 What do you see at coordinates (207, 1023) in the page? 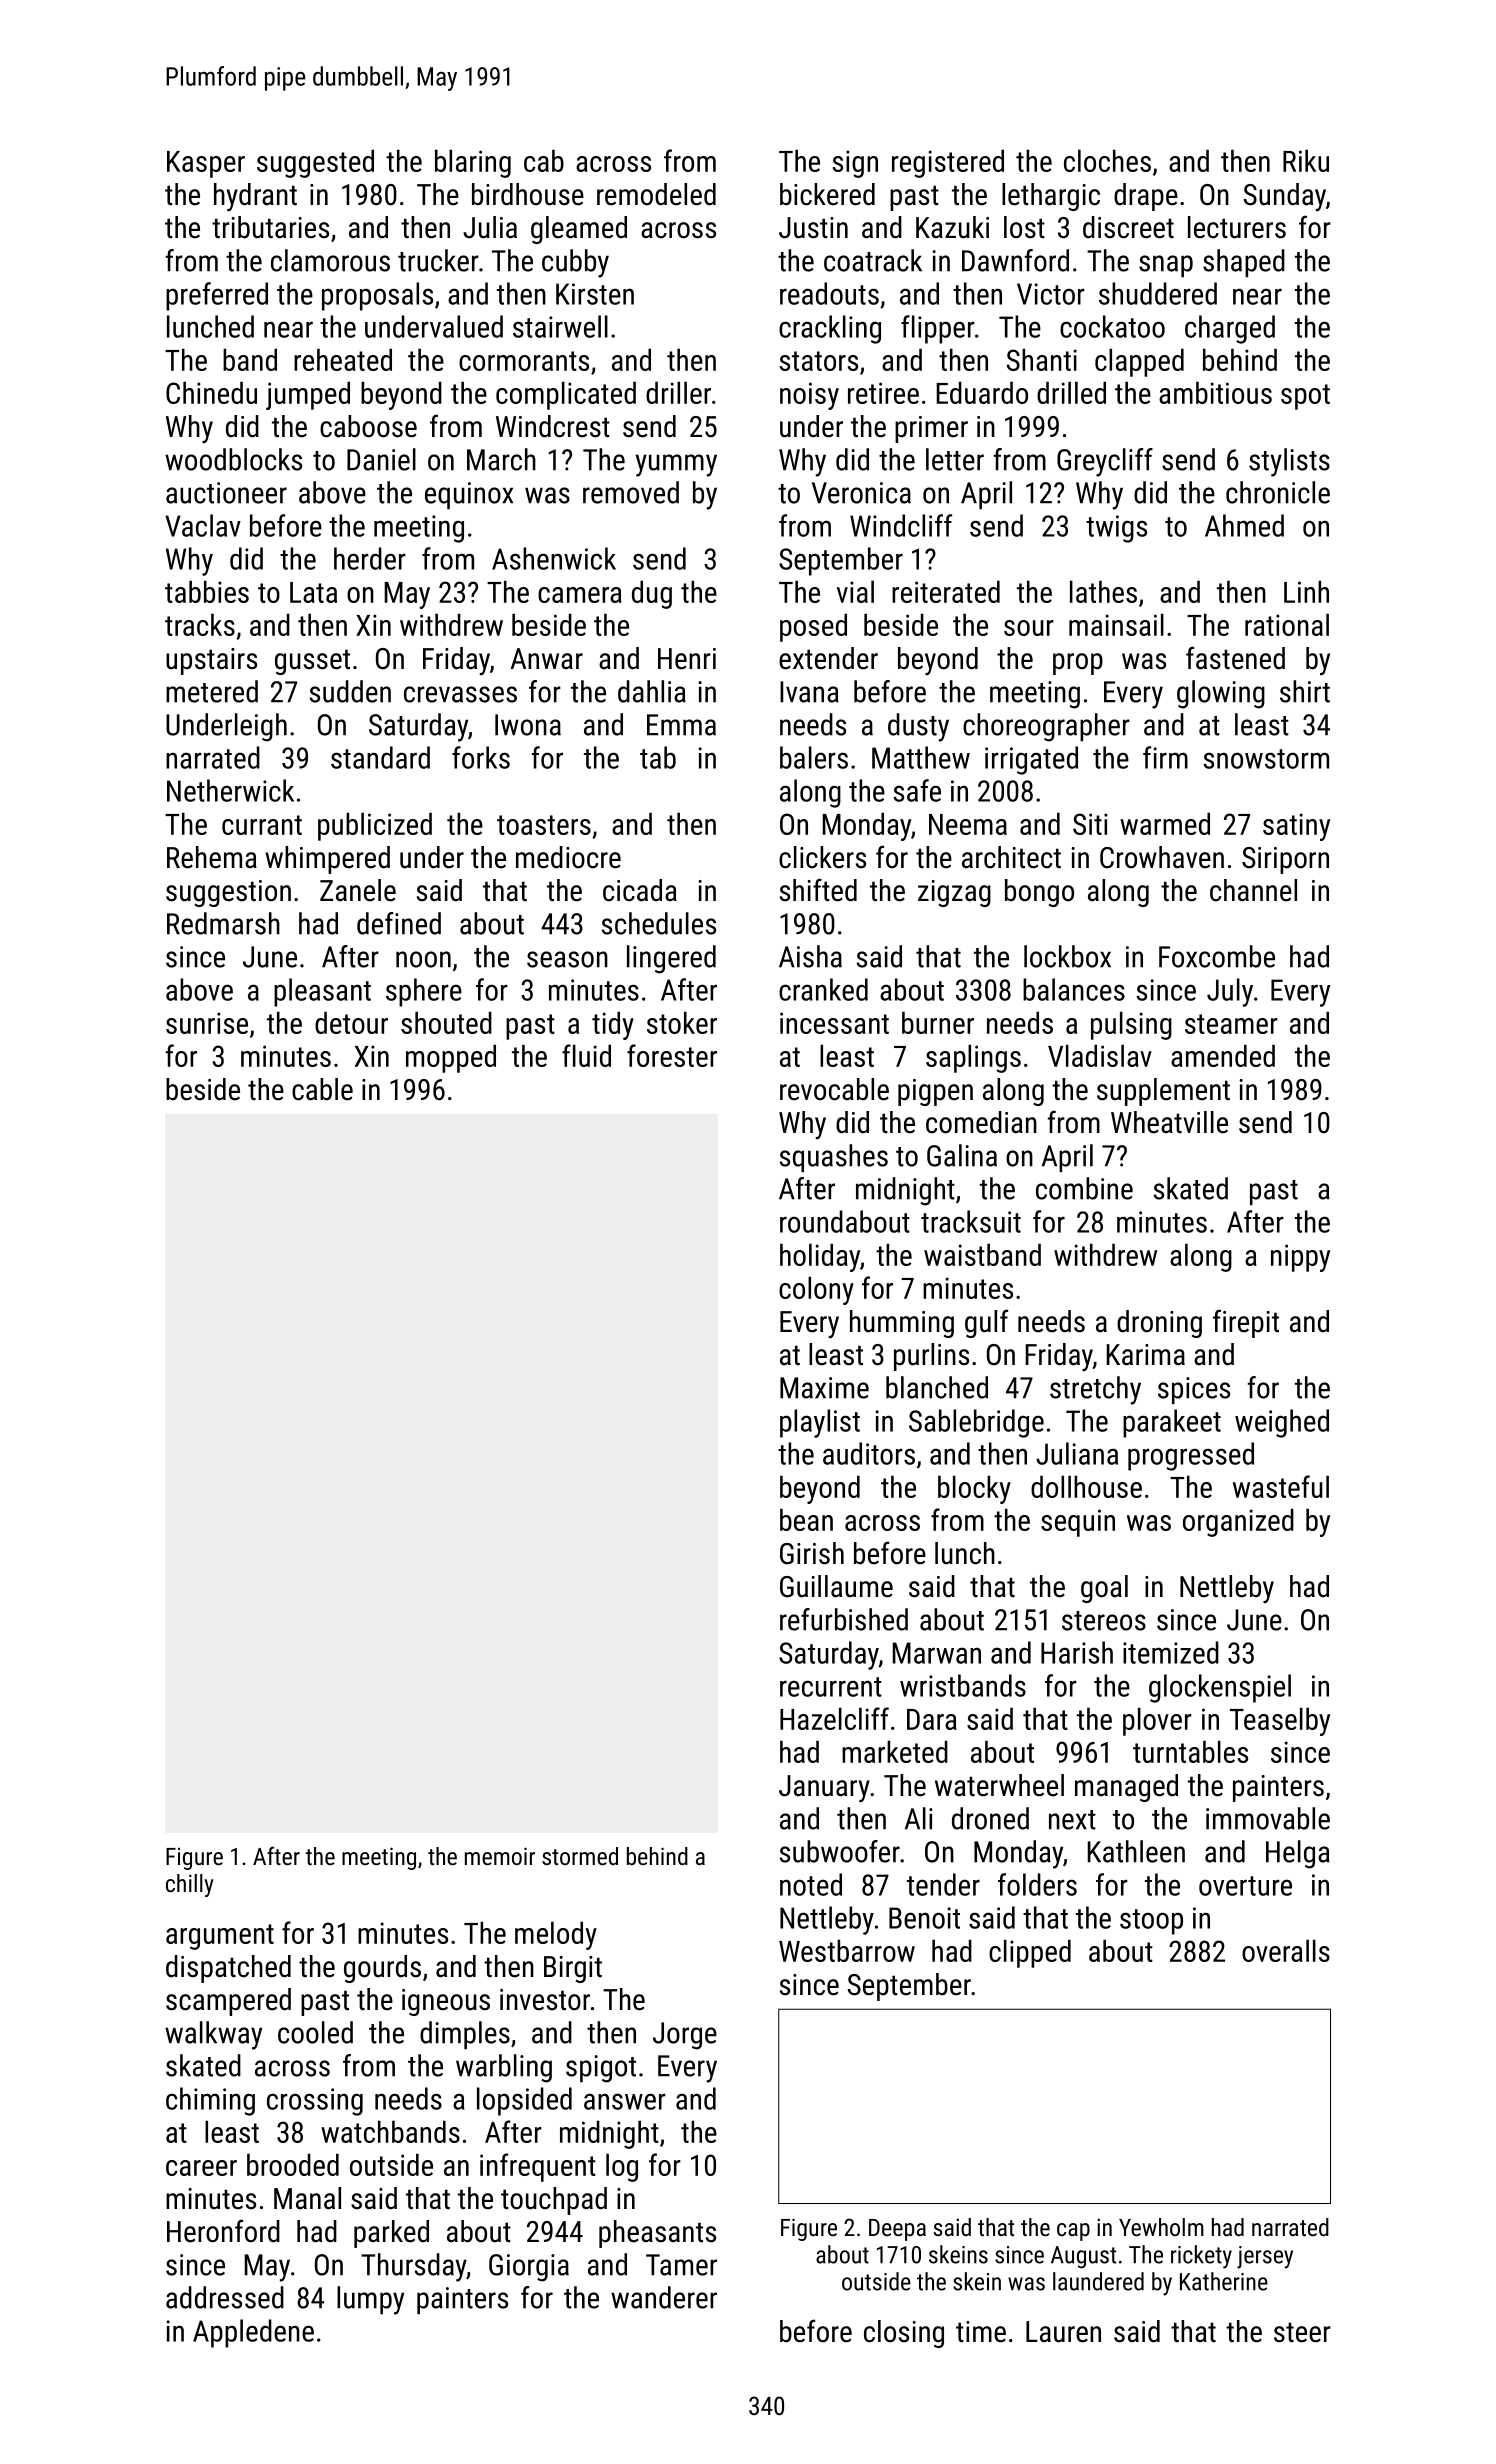
I see `sunrise` at bounding box center [207, 1023].
